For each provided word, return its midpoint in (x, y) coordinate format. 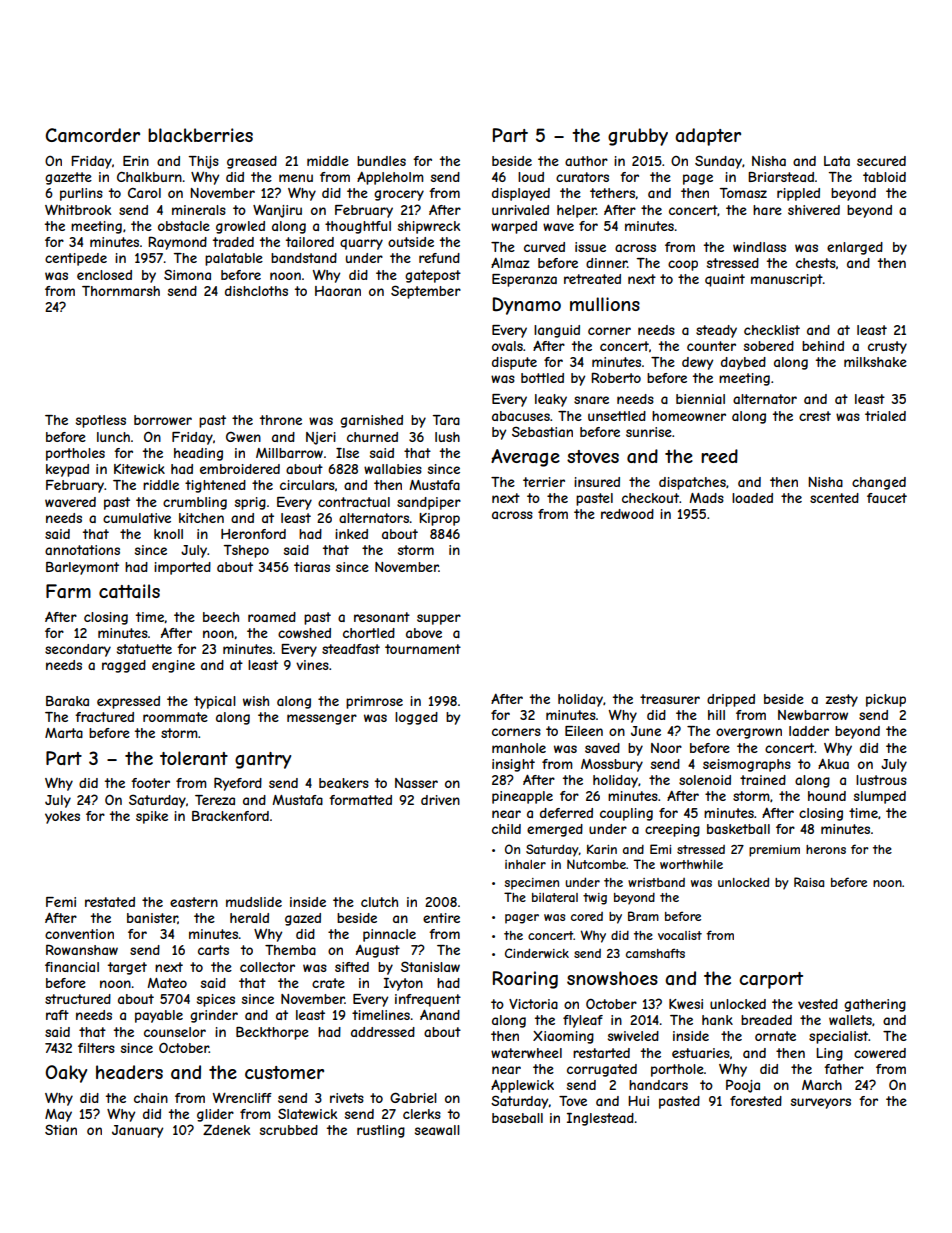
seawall (437, 1130)
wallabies (393, 469)
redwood (627, 514)
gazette (68, 178)
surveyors (821, 1103)
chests (816, 263)
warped (514, 227)
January (137, 1131)
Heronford (253, 534)
